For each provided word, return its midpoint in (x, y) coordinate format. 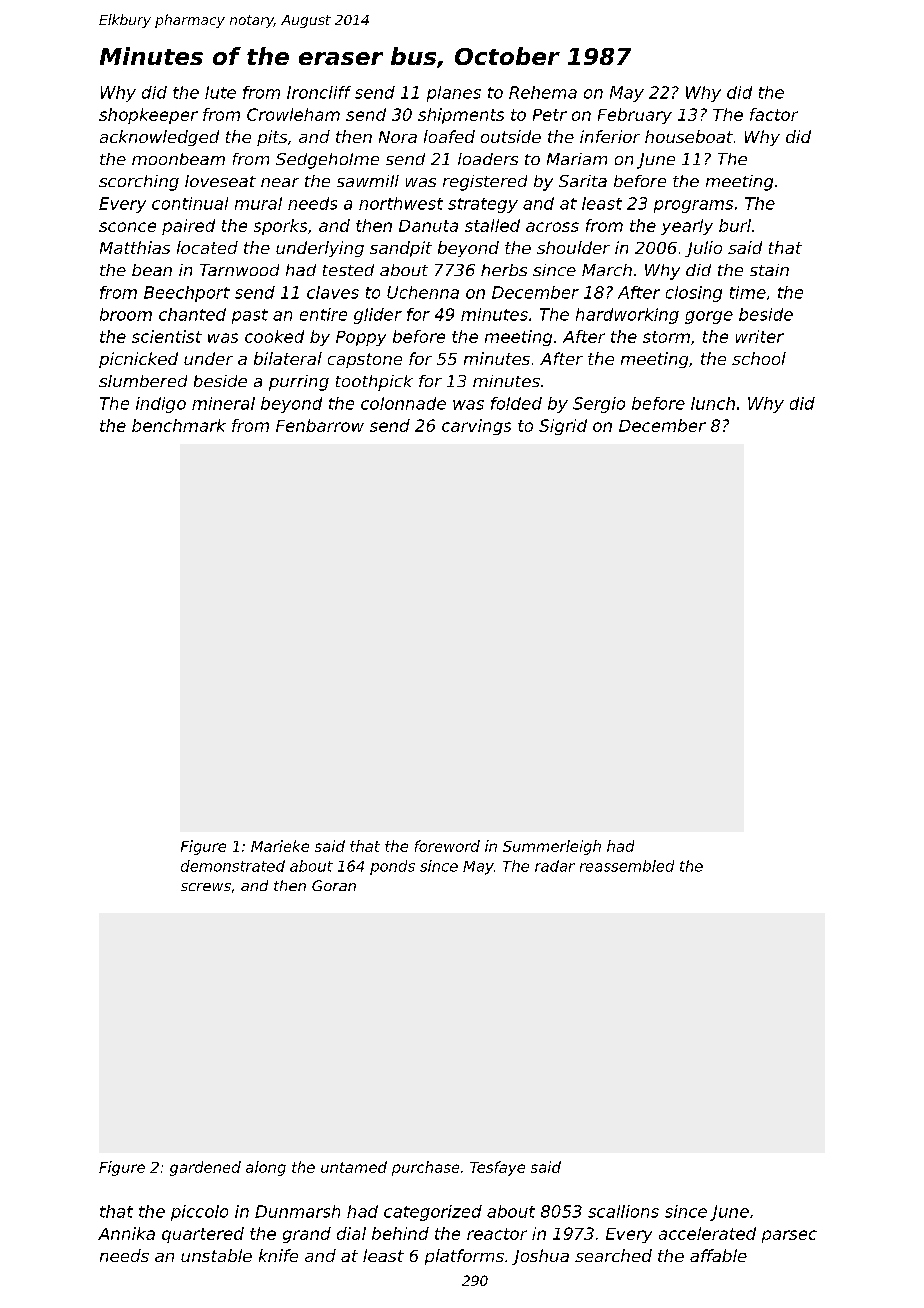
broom (126, 314)
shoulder (573, 247)
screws (206, 887)
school (759, 358)
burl (735, 225)
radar (555, 866)
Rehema (543, 92)
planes (454, 94)
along (266, 1168)
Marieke (280, 846)
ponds (392, 867)
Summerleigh (552, 847)
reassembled (627, 866)
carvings (476, 427)
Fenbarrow (320, 425)
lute (220, 92)
